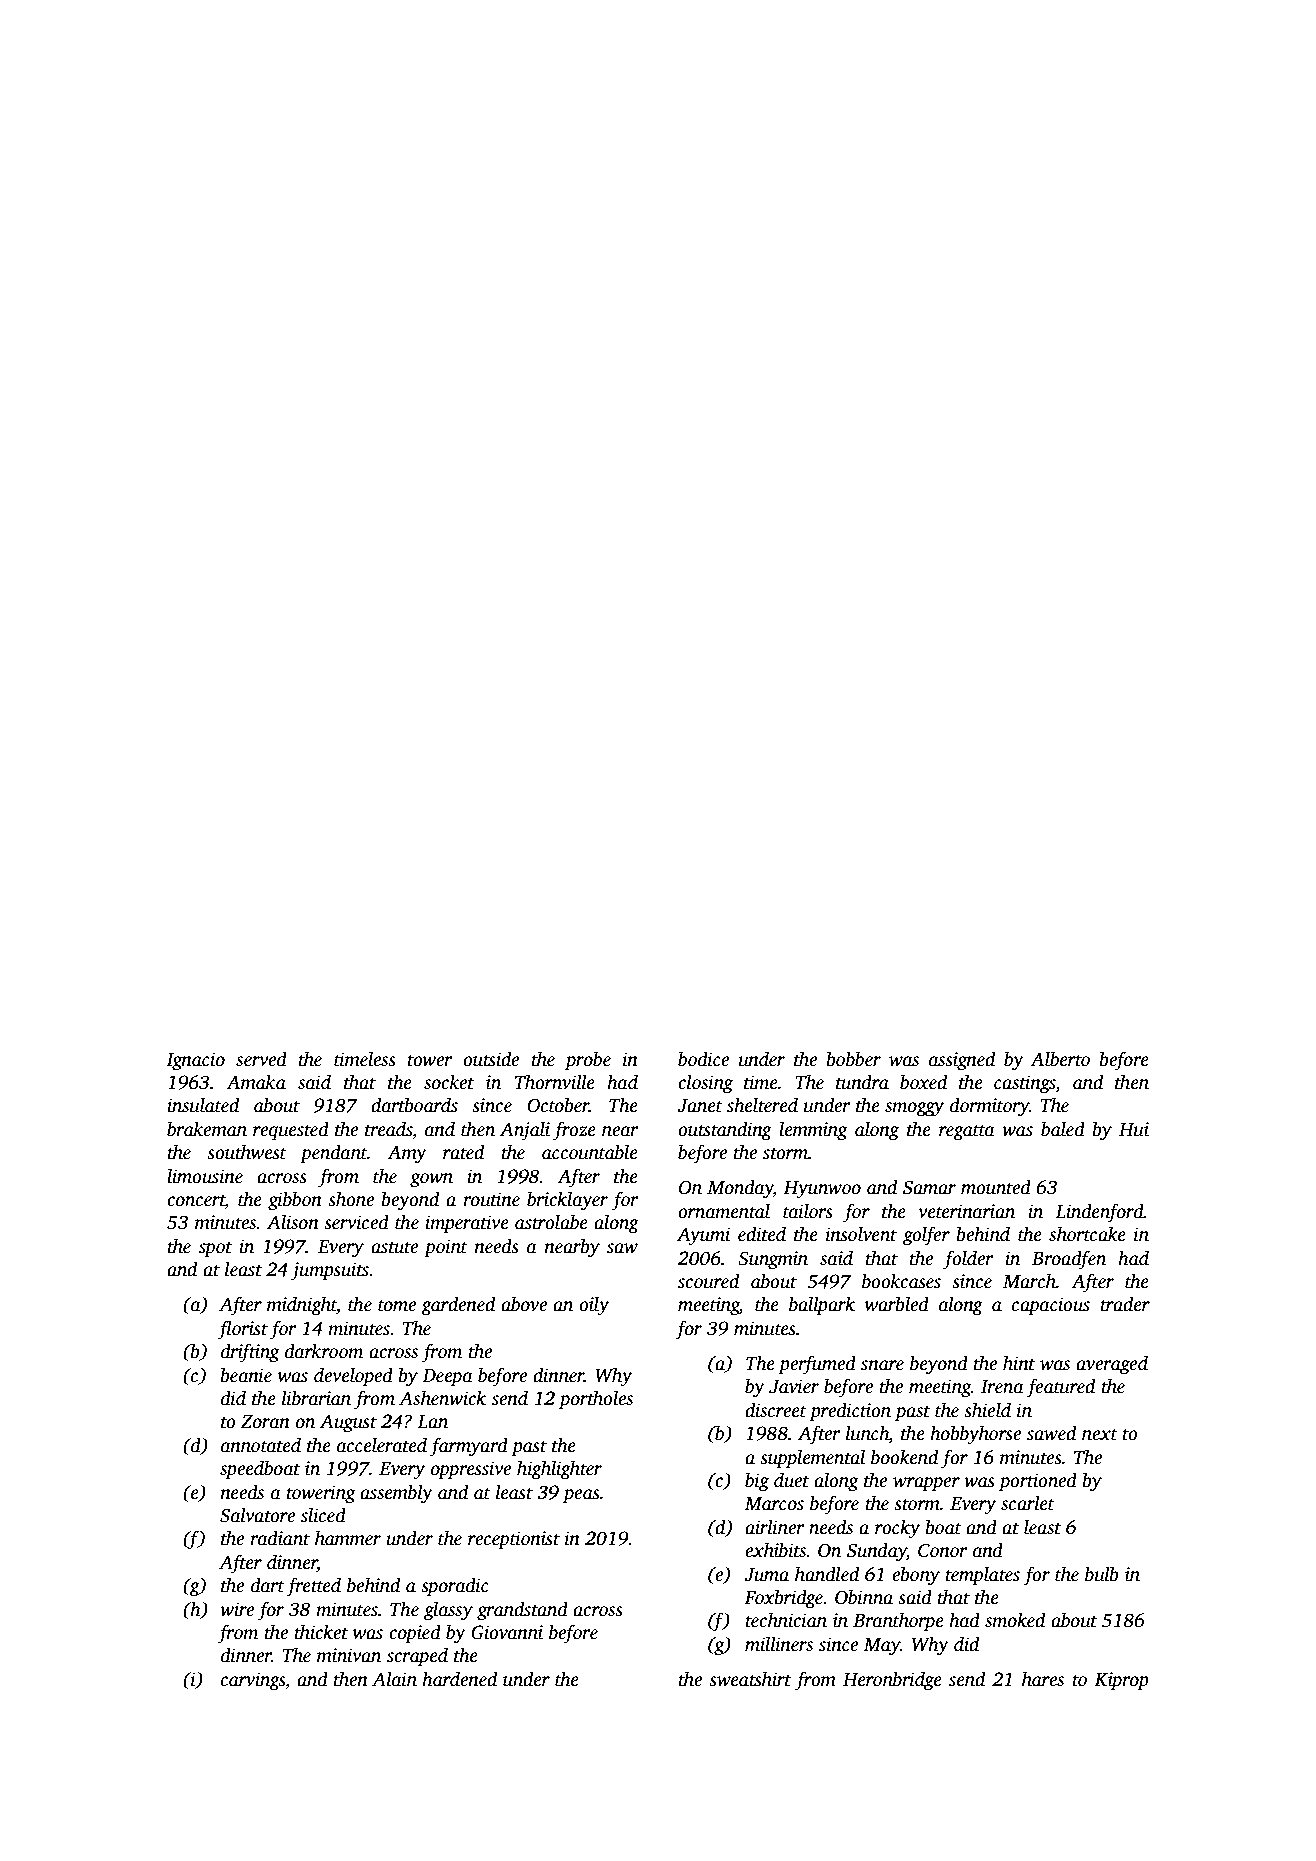 Image resolution: width=1316 pixels, height=1861 pixels. Describe the element at coordinates (1029, 1281) in the image. I see `March` at that location.
